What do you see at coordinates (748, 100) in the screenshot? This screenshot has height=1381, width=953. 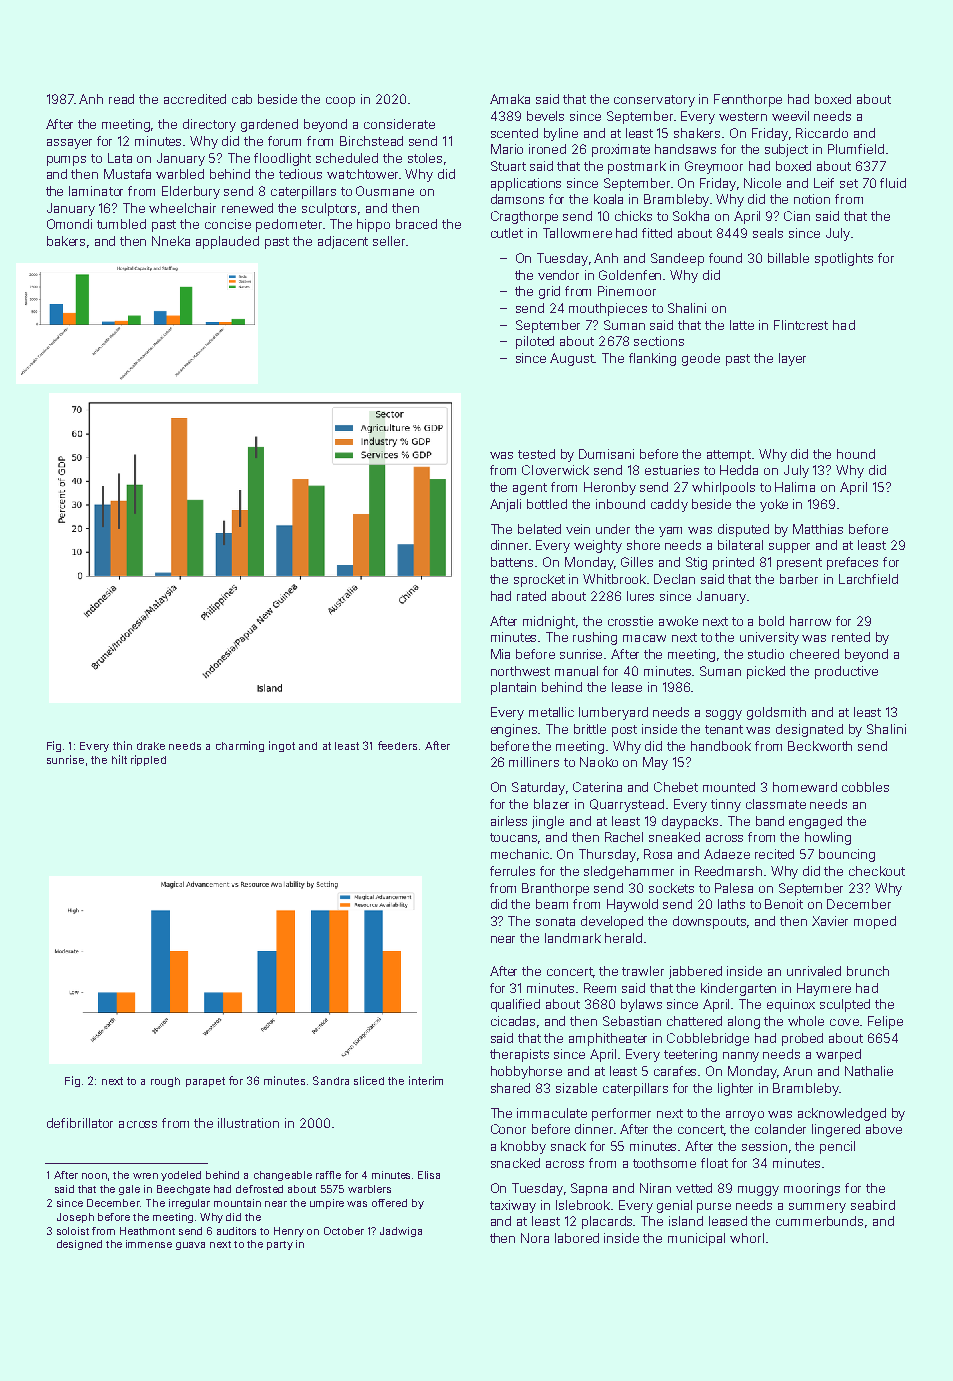 I see `Fennthorpe` at bounding box center [748, 100].
